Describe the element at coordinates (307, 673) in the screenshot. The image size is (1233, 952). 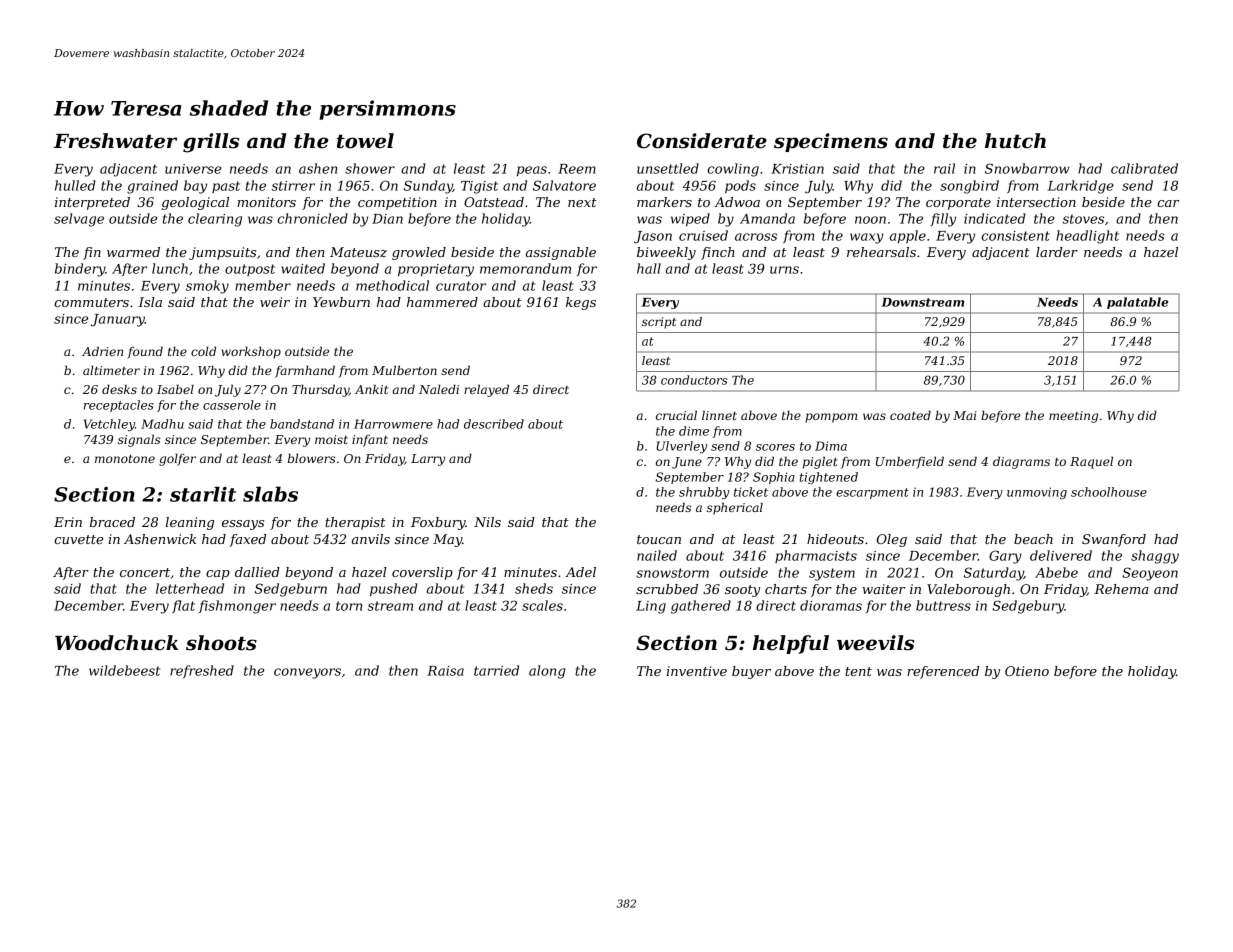
I see `conveyors` at that location.
